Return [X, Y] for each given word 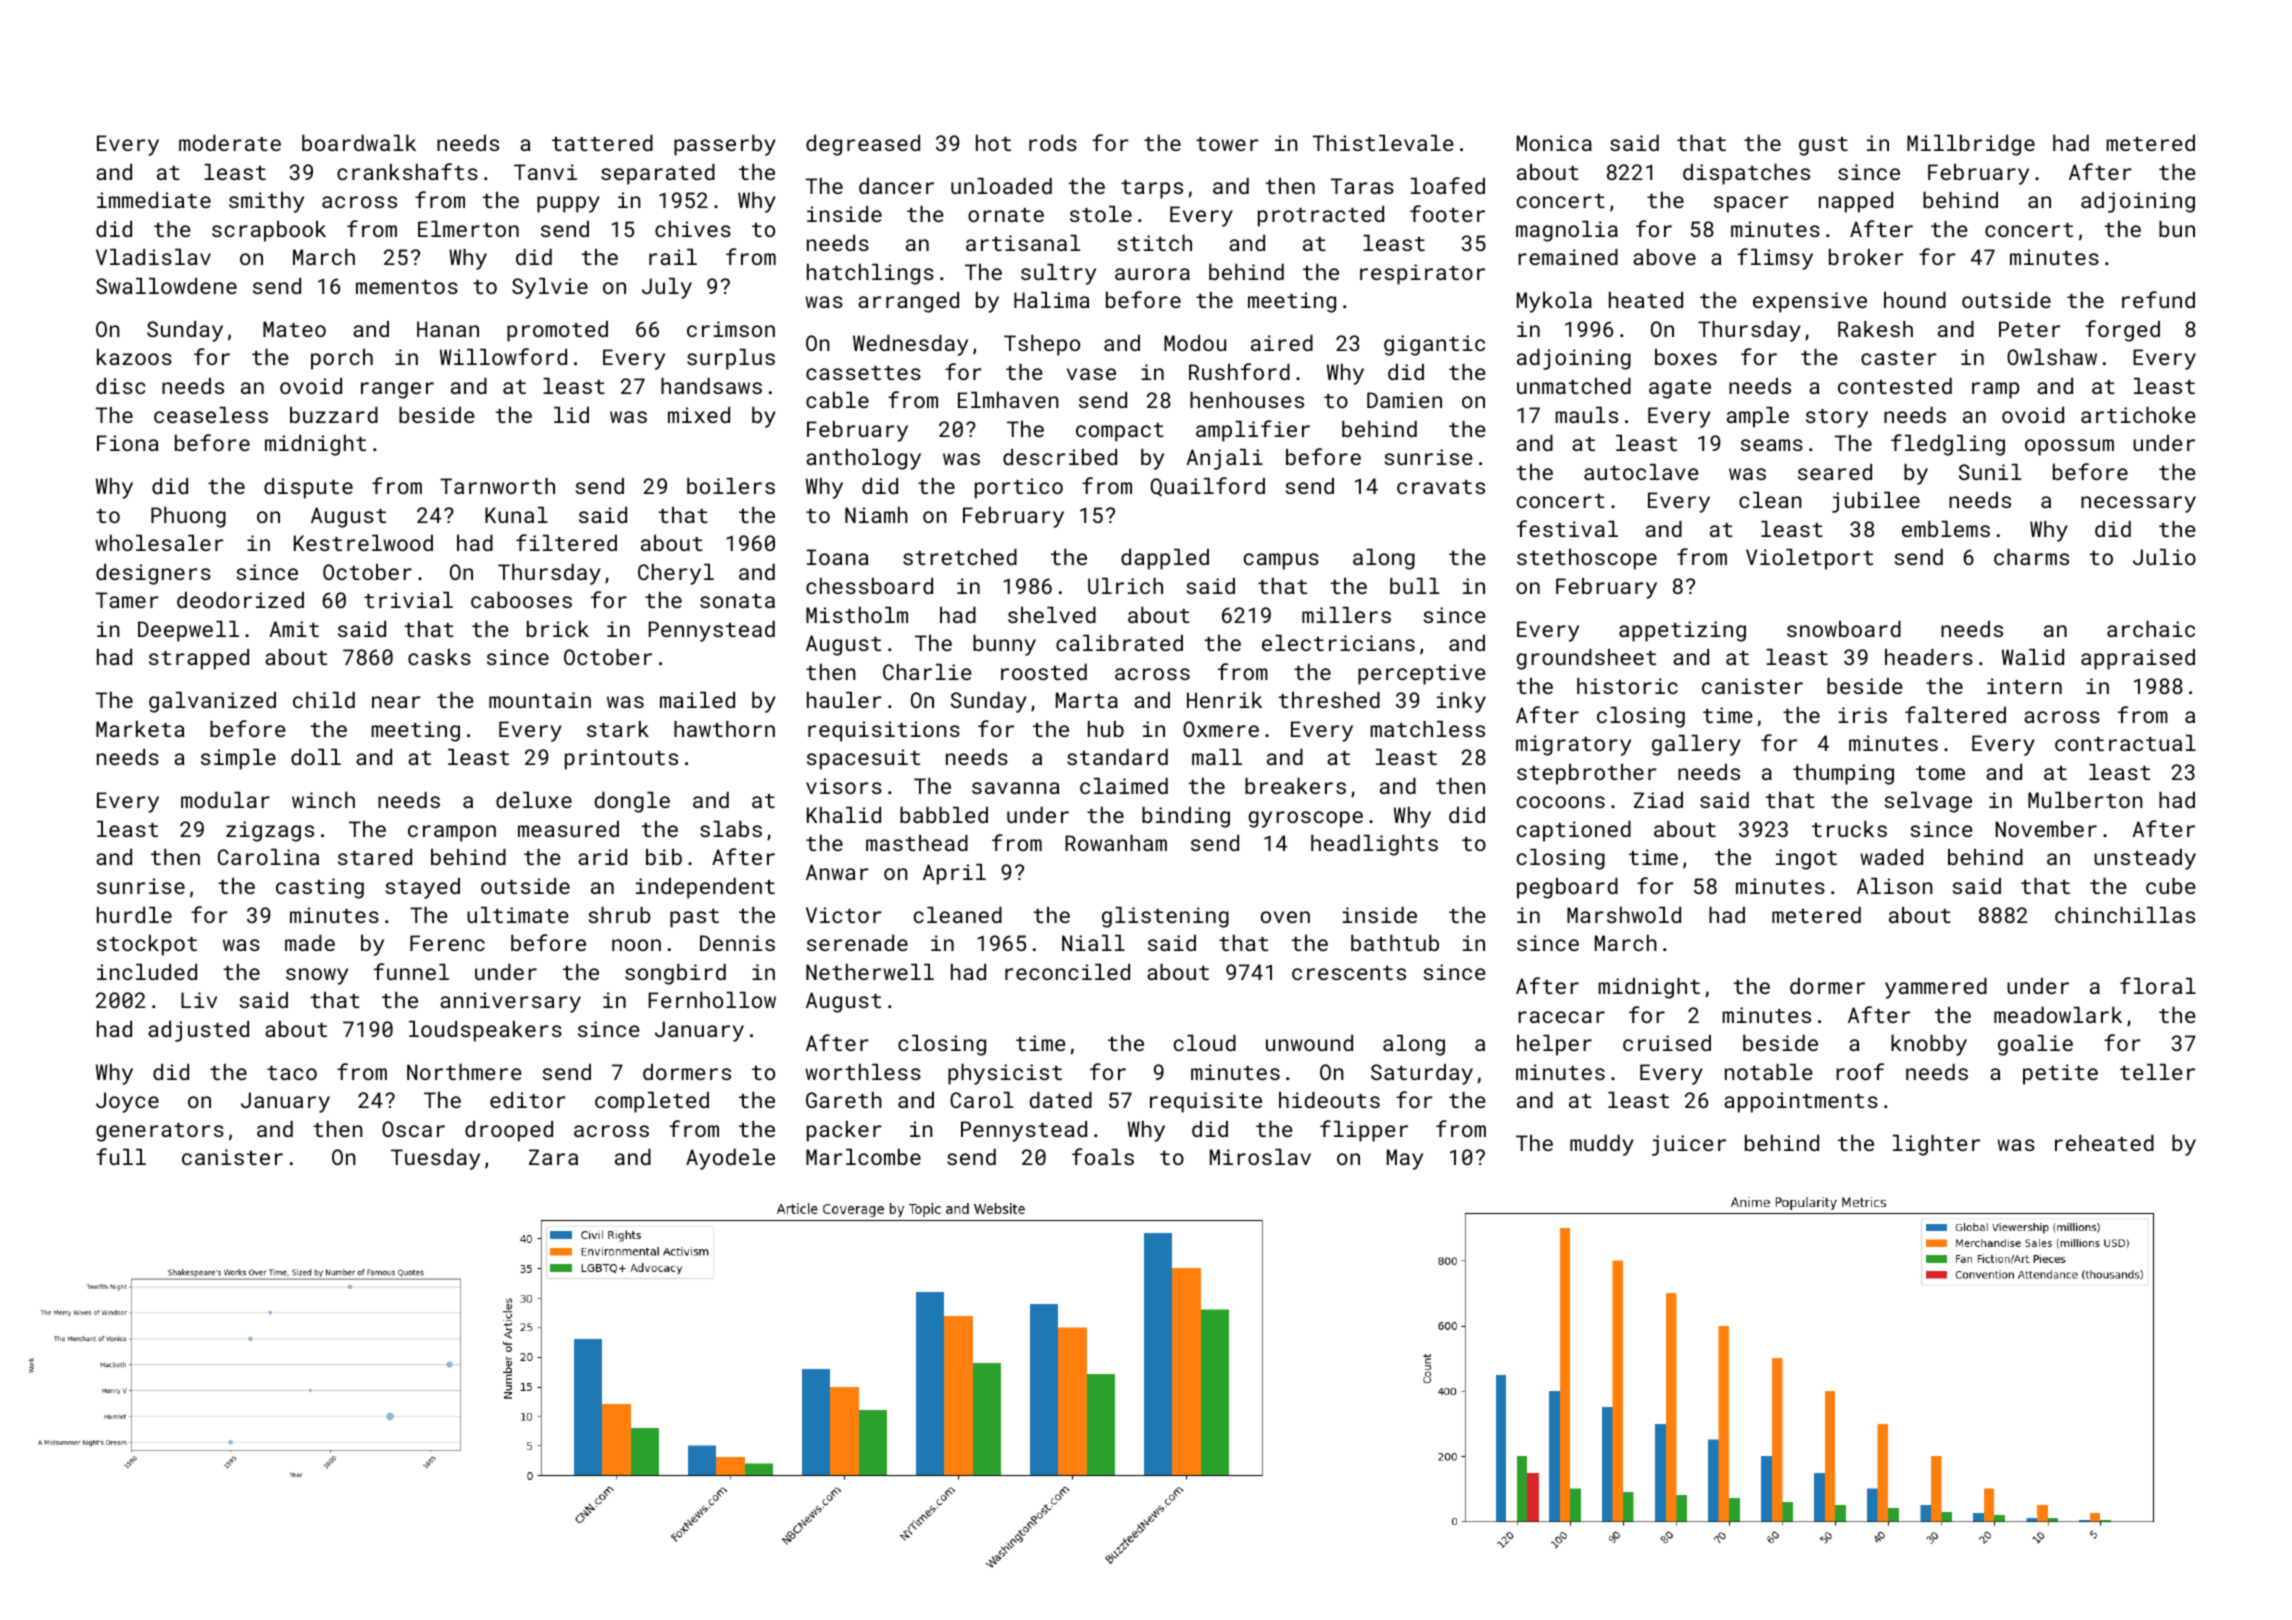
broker [1866, 257]
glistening [1165, 917]
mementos [407, 287]
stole [1101, 214]
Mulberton [2085, 800]
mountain [540, 700]
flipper [1364, 1131]
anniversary [510, 1002]
